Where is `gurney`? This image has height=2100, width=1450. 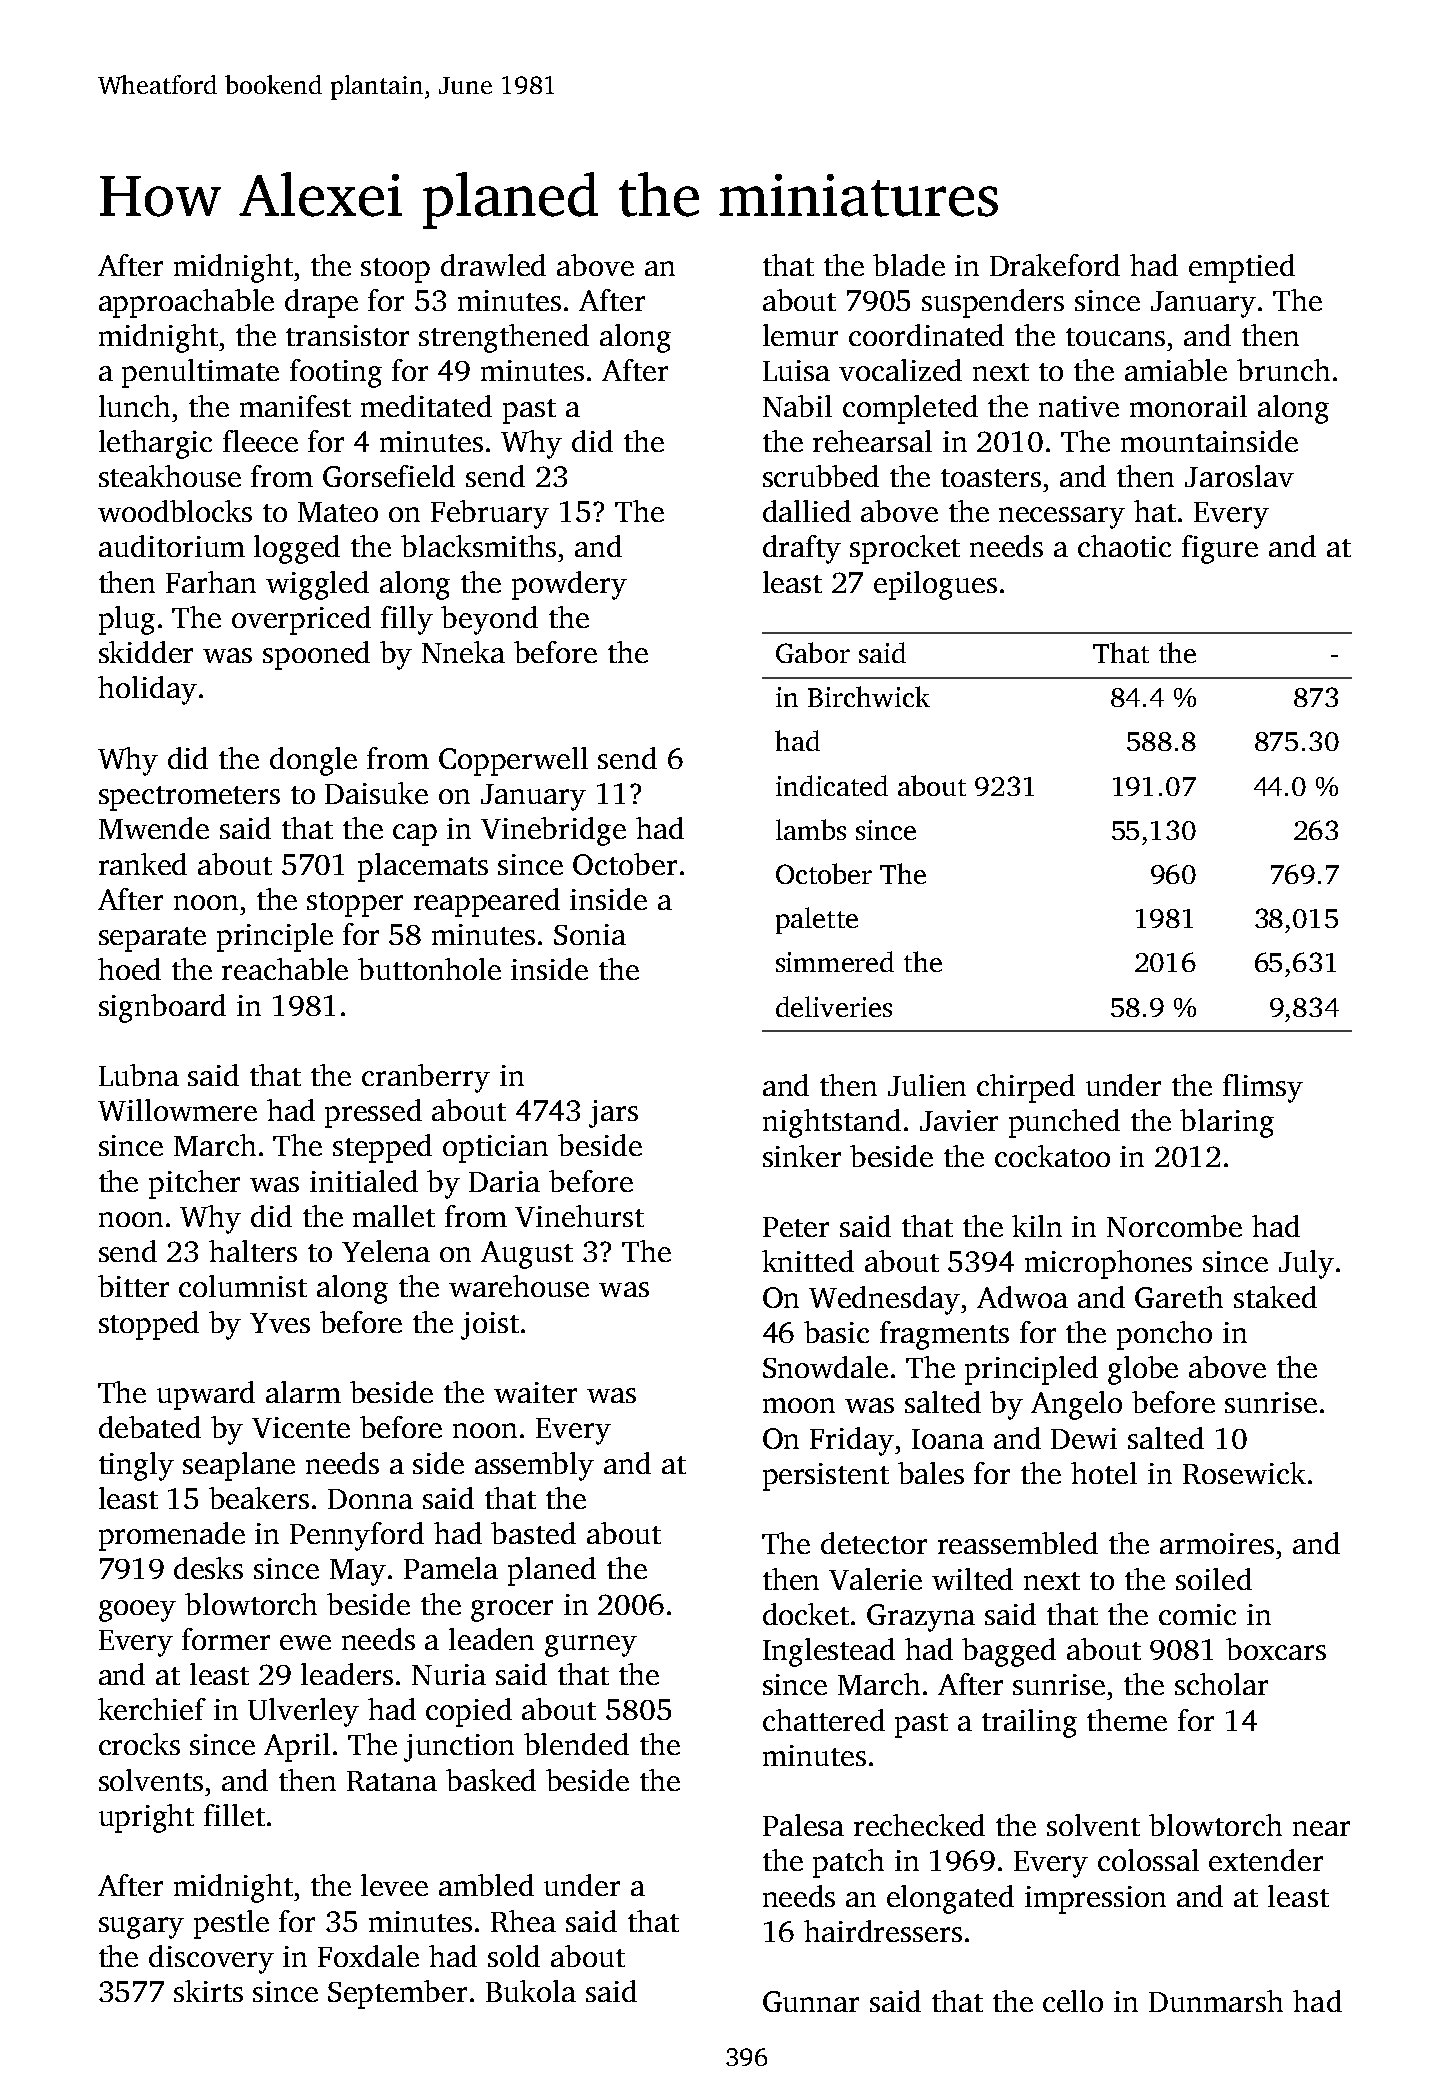
gurney is located at coordinates (591, 1646).
